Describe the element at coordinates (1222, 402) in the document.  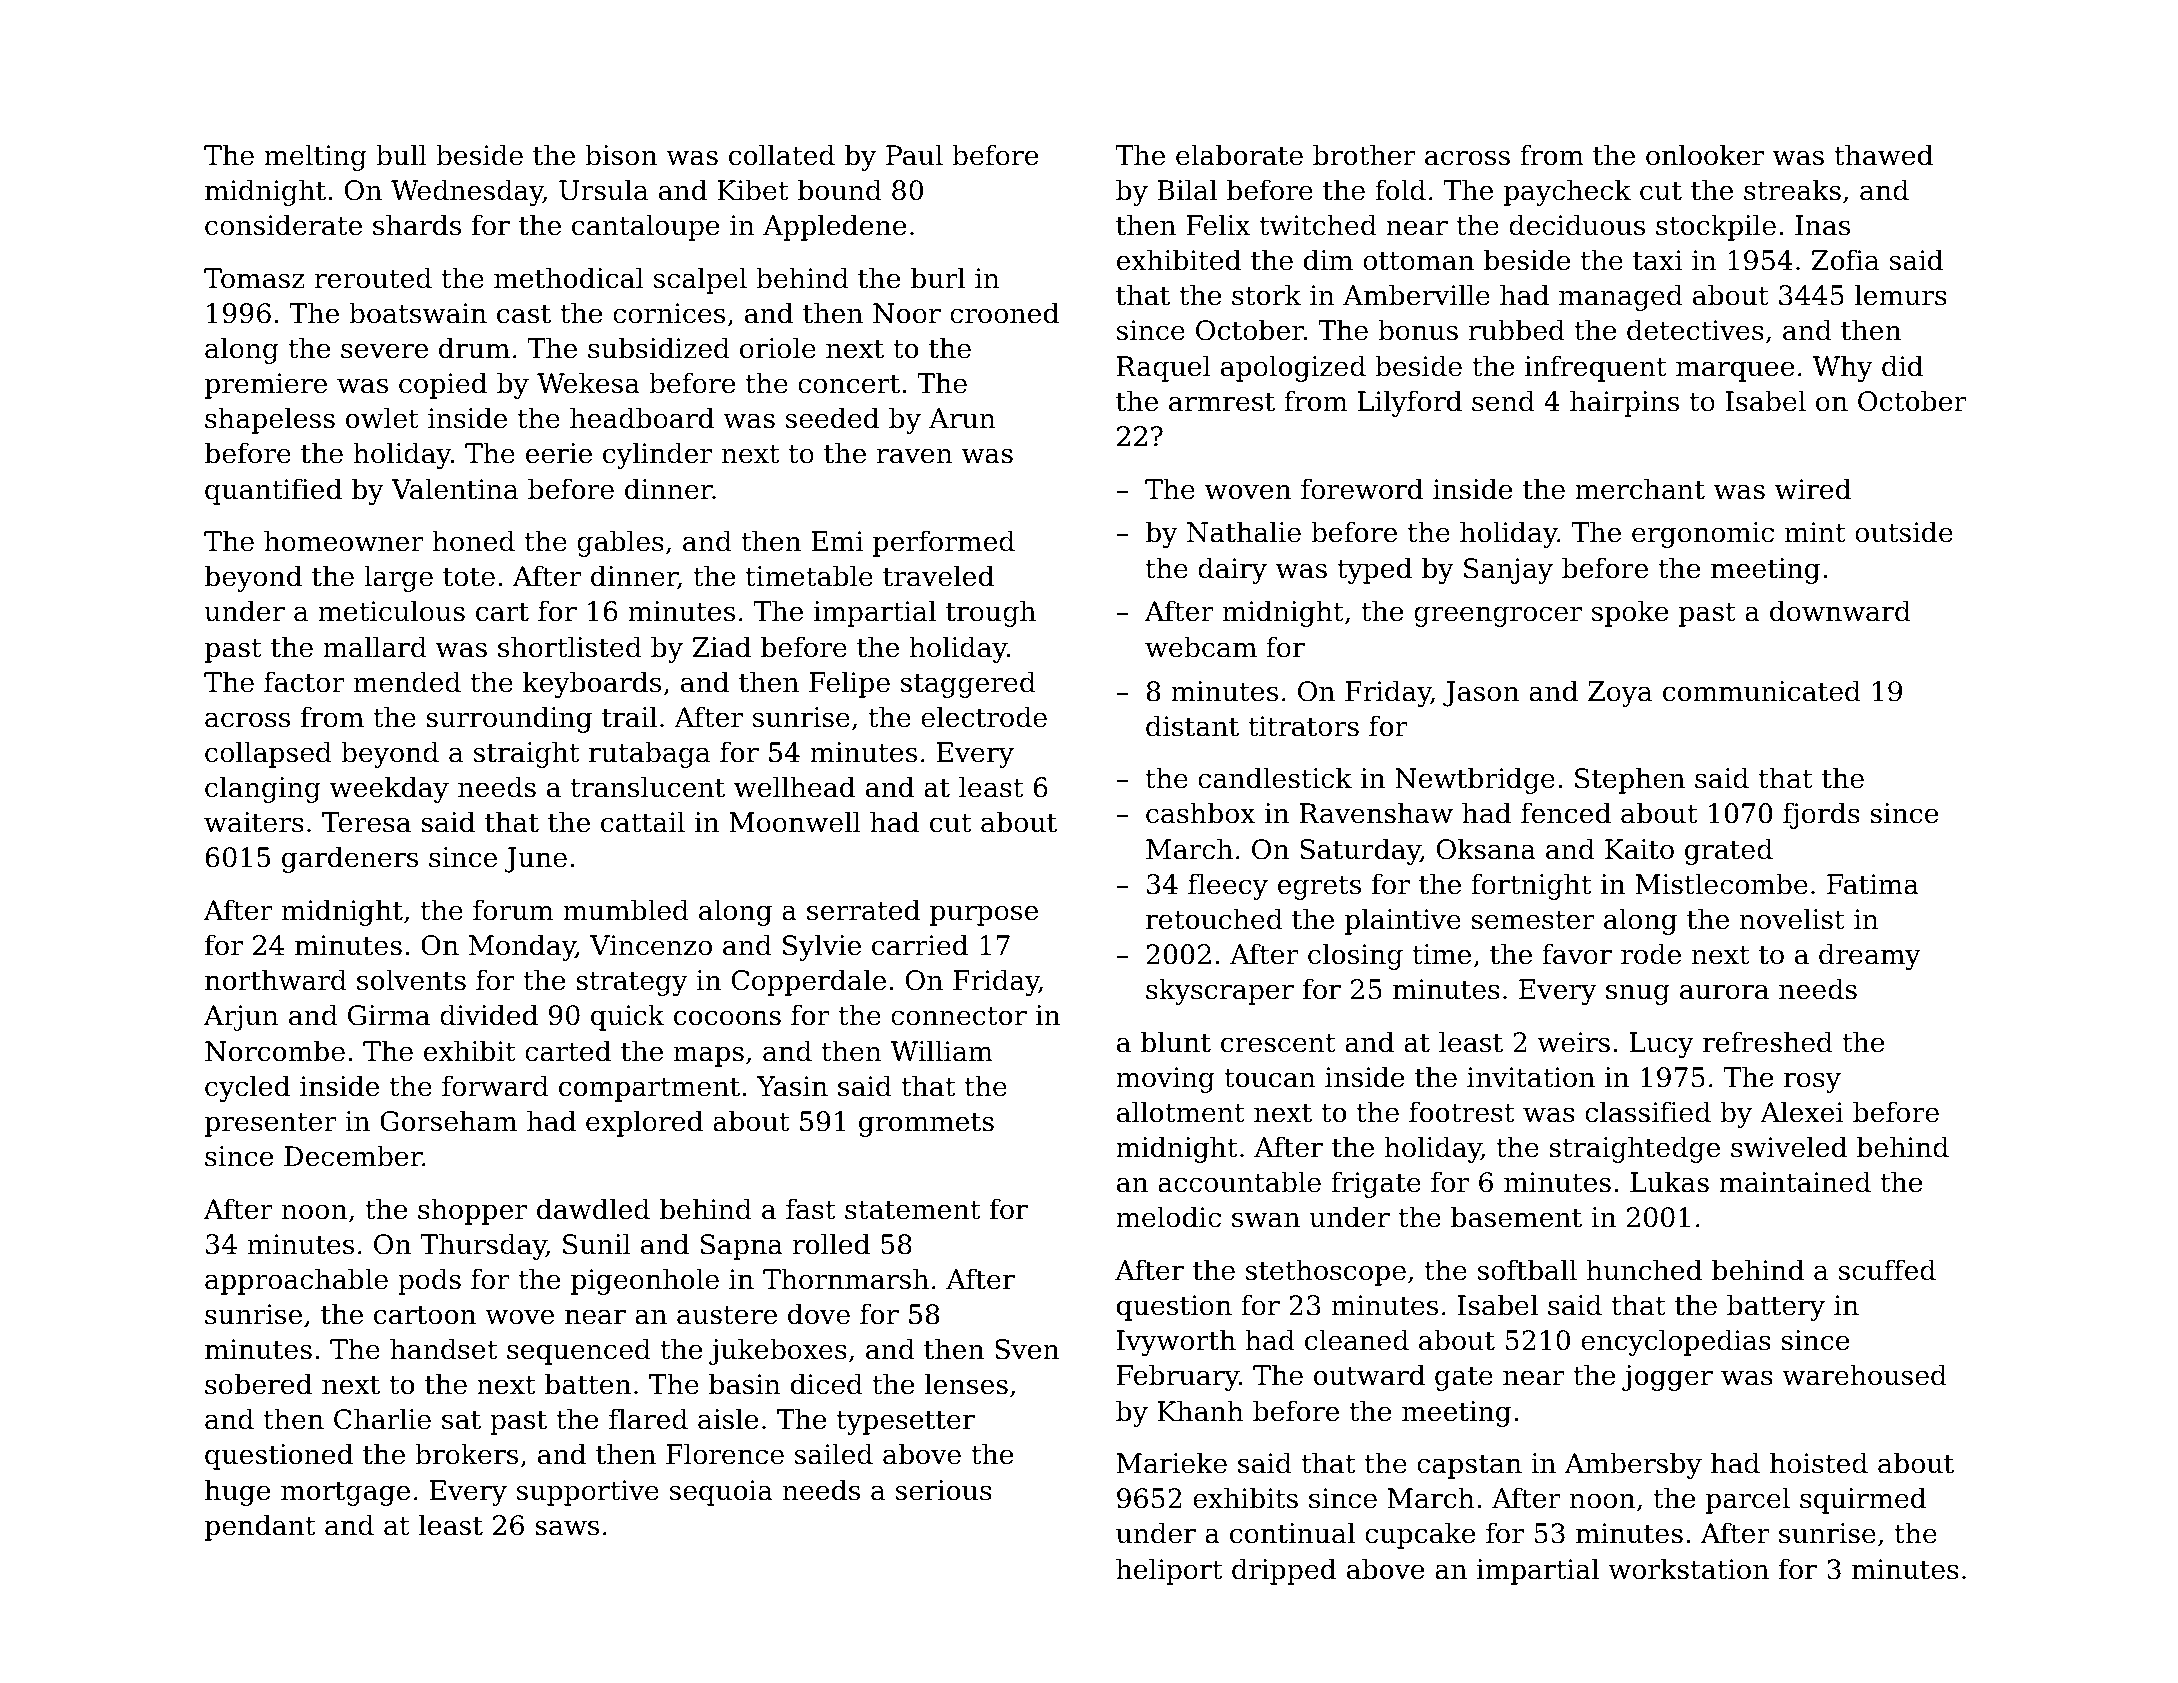
I see `armrest` at that location.
